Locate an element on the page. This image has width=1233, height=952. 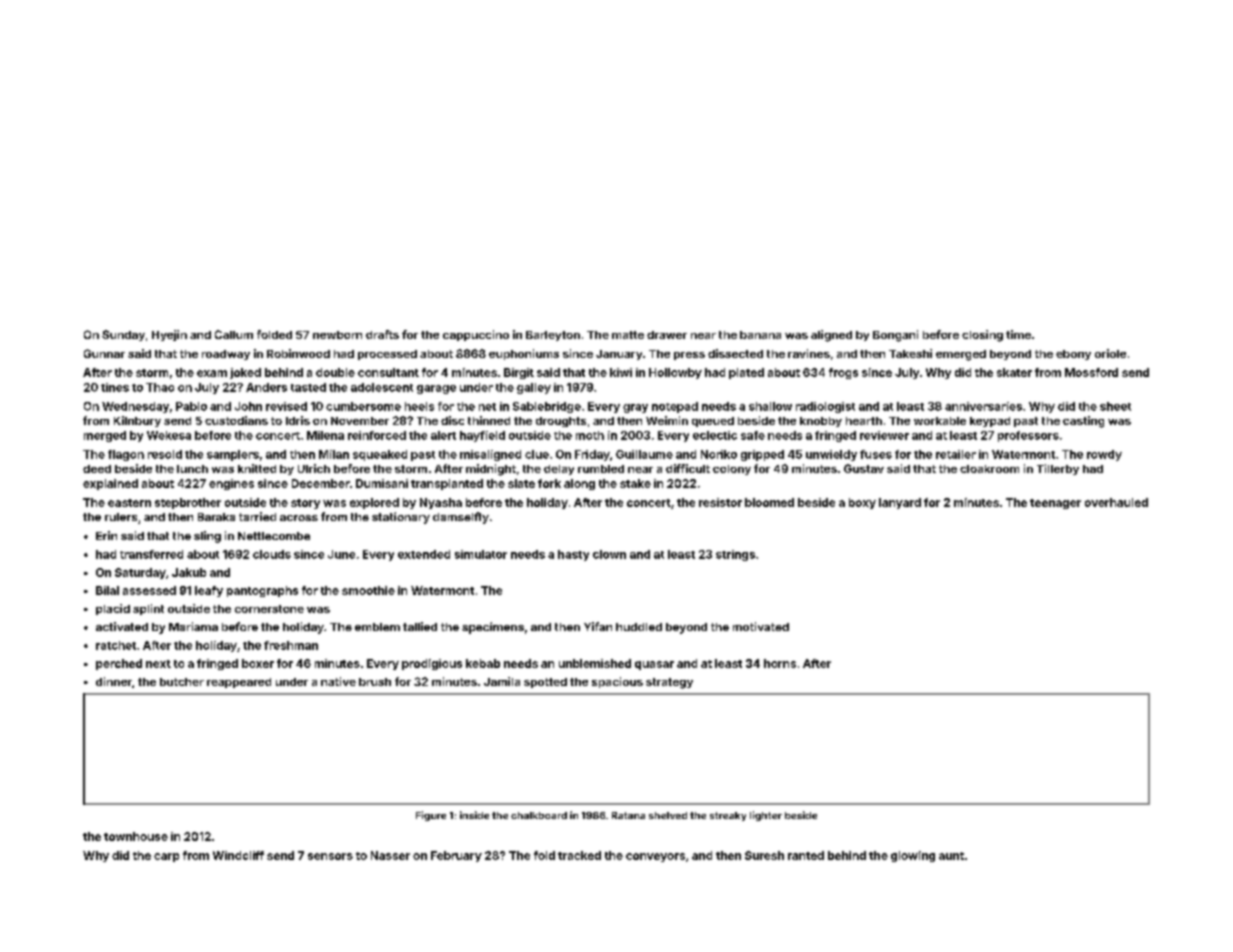
spotted is located at coordinates (545, 683).
